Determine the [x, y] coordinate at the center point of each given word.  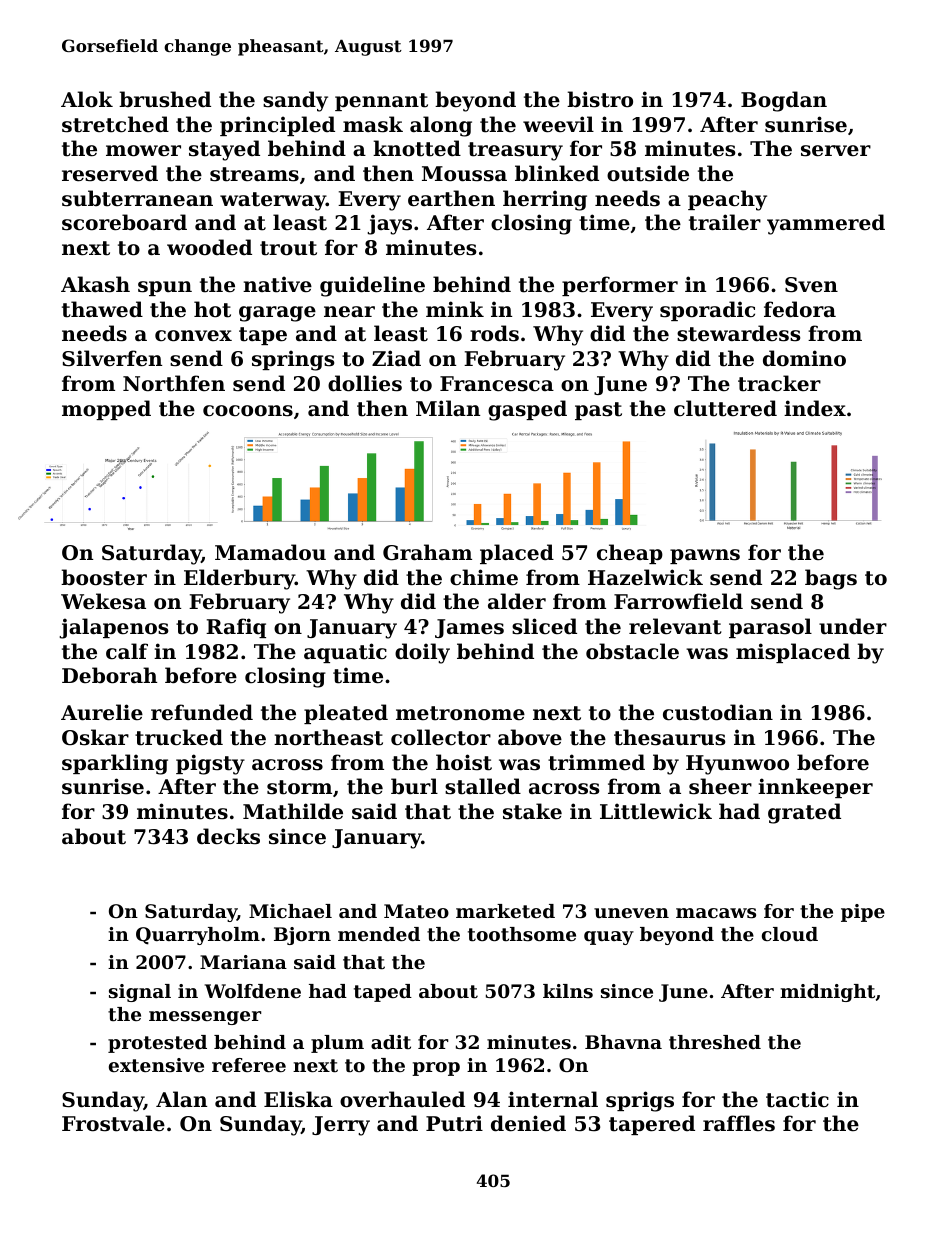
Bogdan [784, 101]
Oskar [95, 737]
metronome [460, 713]
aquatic [345, 653]
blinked [557, 173]
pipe [863, 913]
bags [831, 579]
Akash [95, 284]
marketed [505, 911]
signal [140, 993]
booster [104, 577]
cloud [790, 934]
